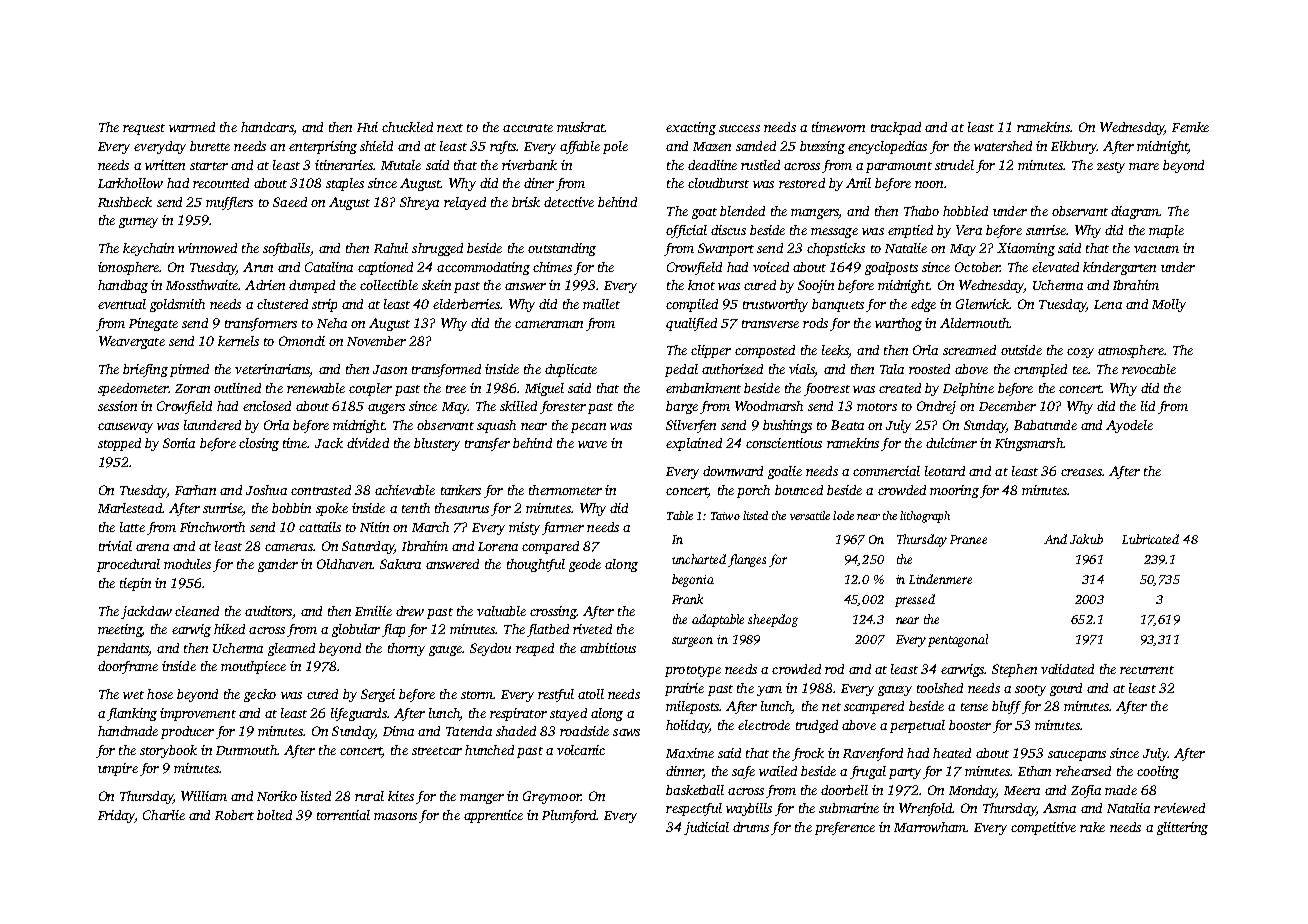 This screenshot has width=1308, height=924. What do you see at coordinates (769, 406) in the screenshot?
I see `Woodmarsh` at bounding box center [769, 406].
